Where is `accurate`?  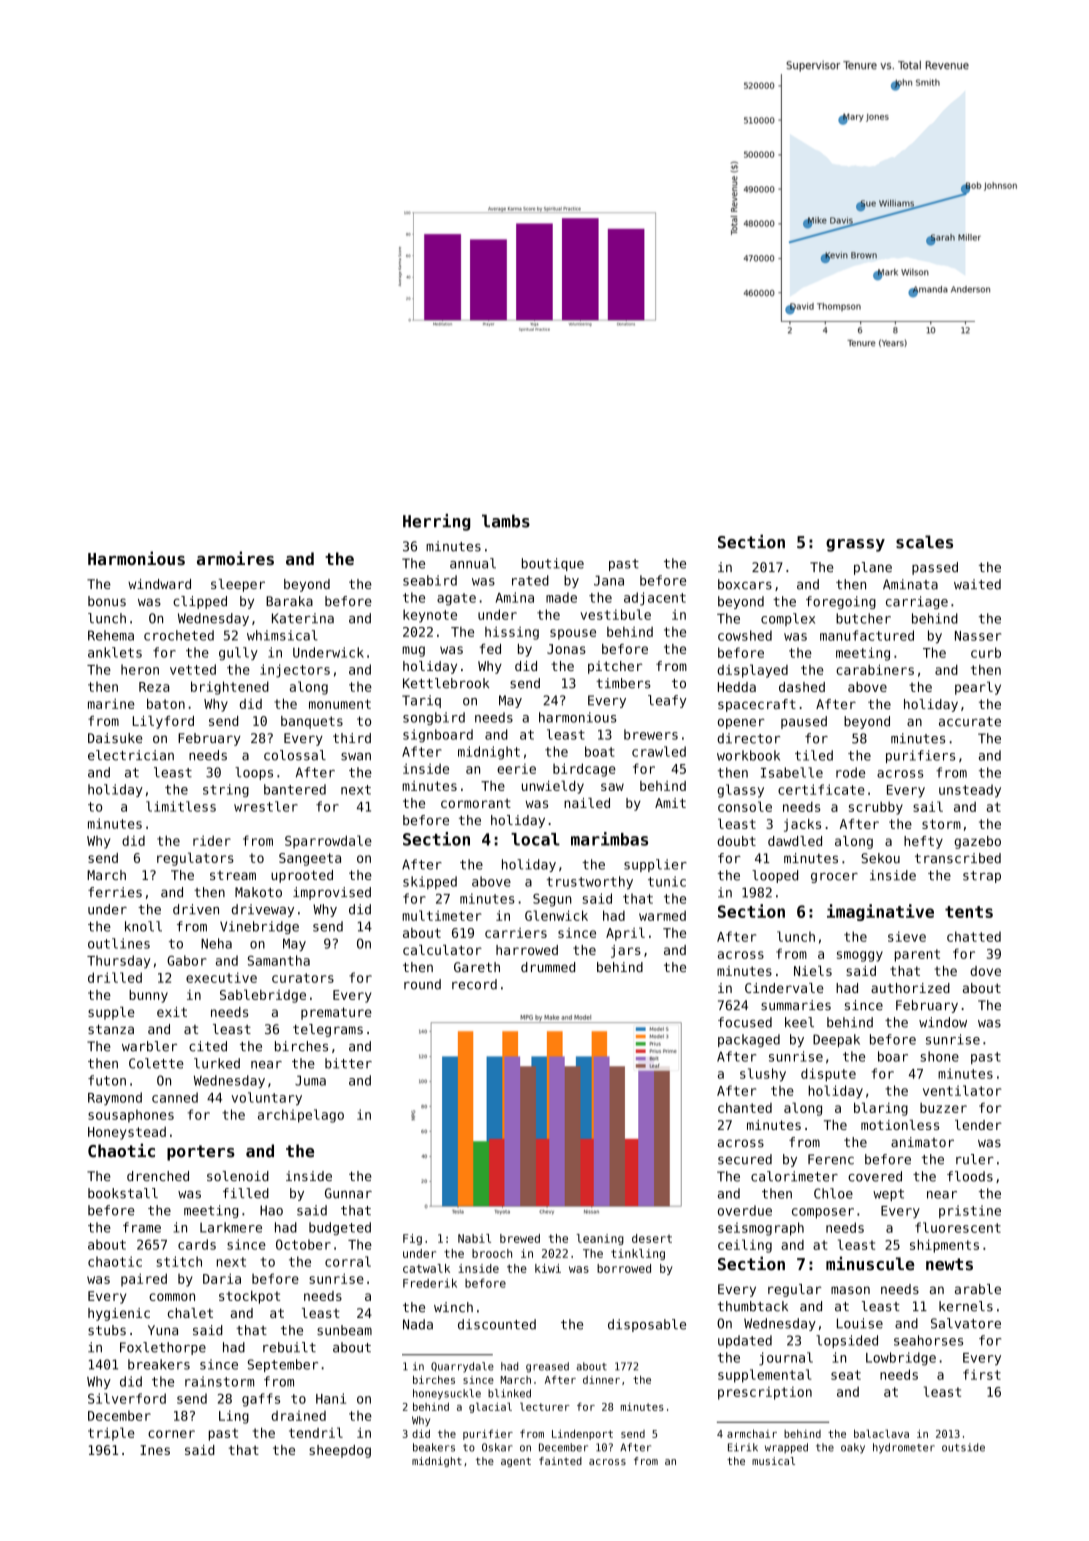
accurate is located at coordinates (970, 722).
